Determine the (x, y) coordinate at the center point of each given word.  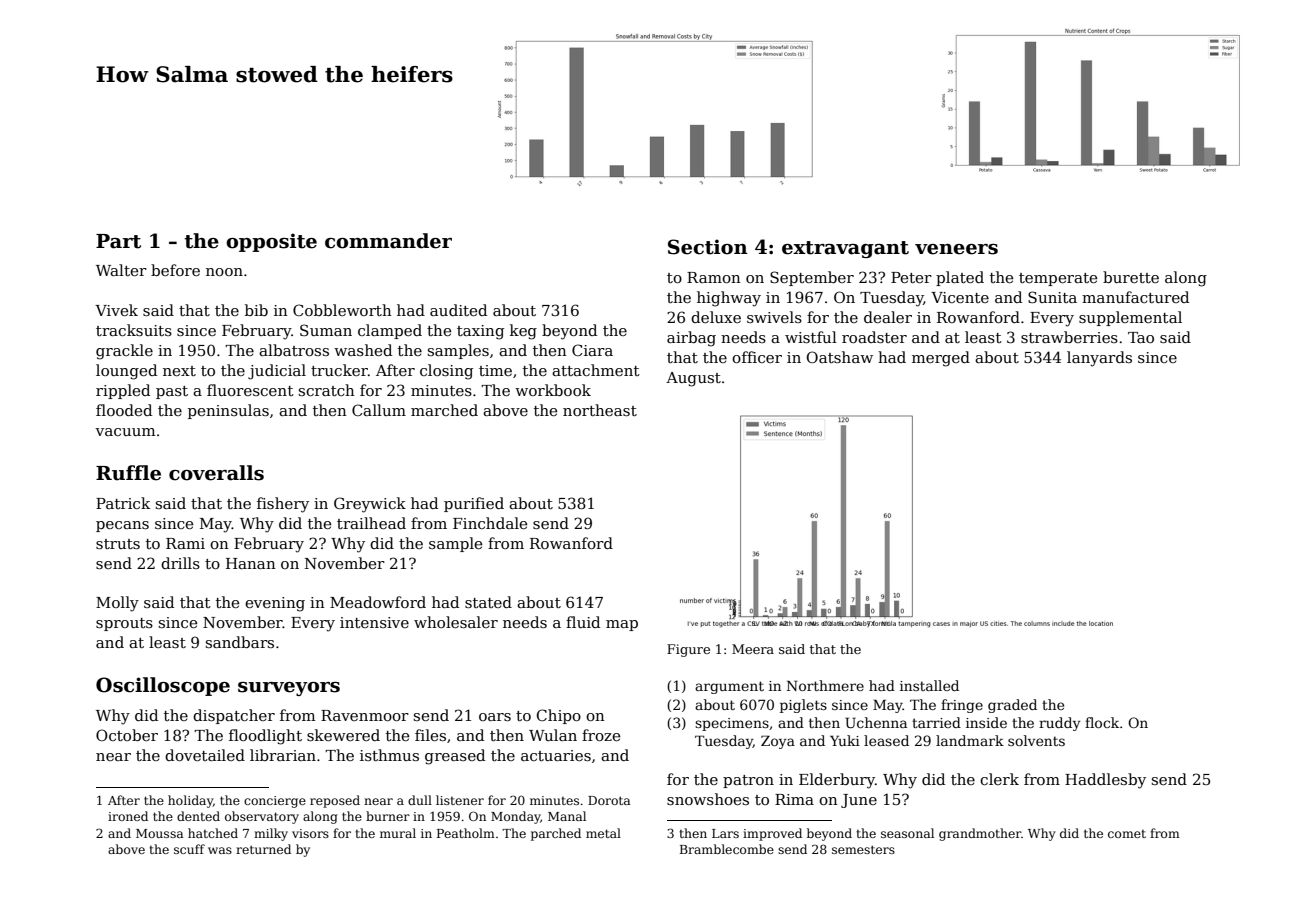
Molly (117, 604)
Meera (753, 649)
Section (708, 247)
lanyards (1099, 359)
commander (388, 241)
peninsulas (228, 411)
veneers (956, 249)
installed (929, 685)
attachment (596, 370)
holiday (190, 801)
